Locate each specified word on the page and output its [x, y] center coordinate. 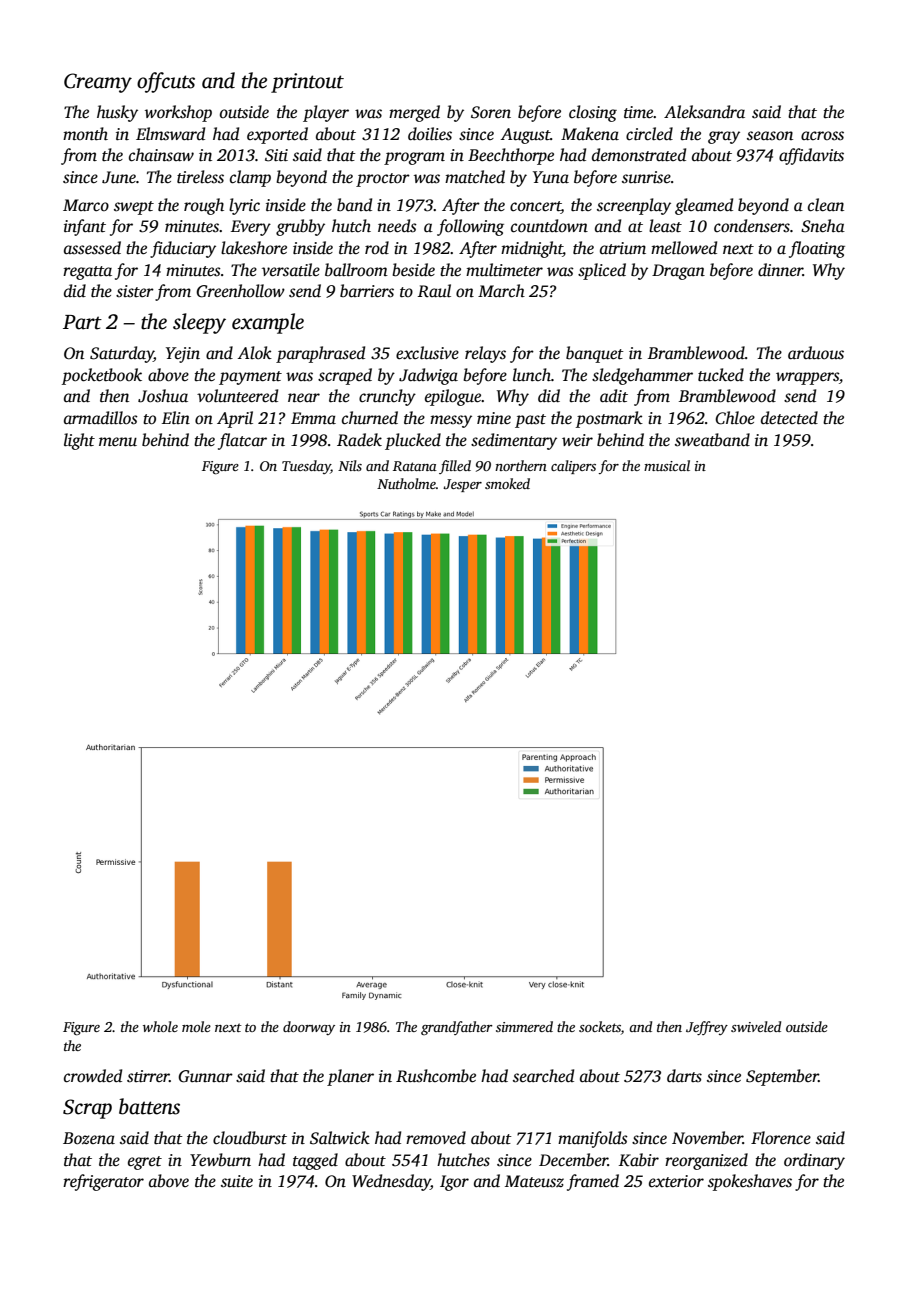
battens [149, 1106]
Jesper [462, 485]
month [85, 134]
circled [649, 134]
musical [667, 465]
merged [414, 113]
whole [160, 1026]
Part [82, 322]
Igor [454, 1183]
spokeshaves [750, 1182]
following [470, 227]
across [822, 136]
